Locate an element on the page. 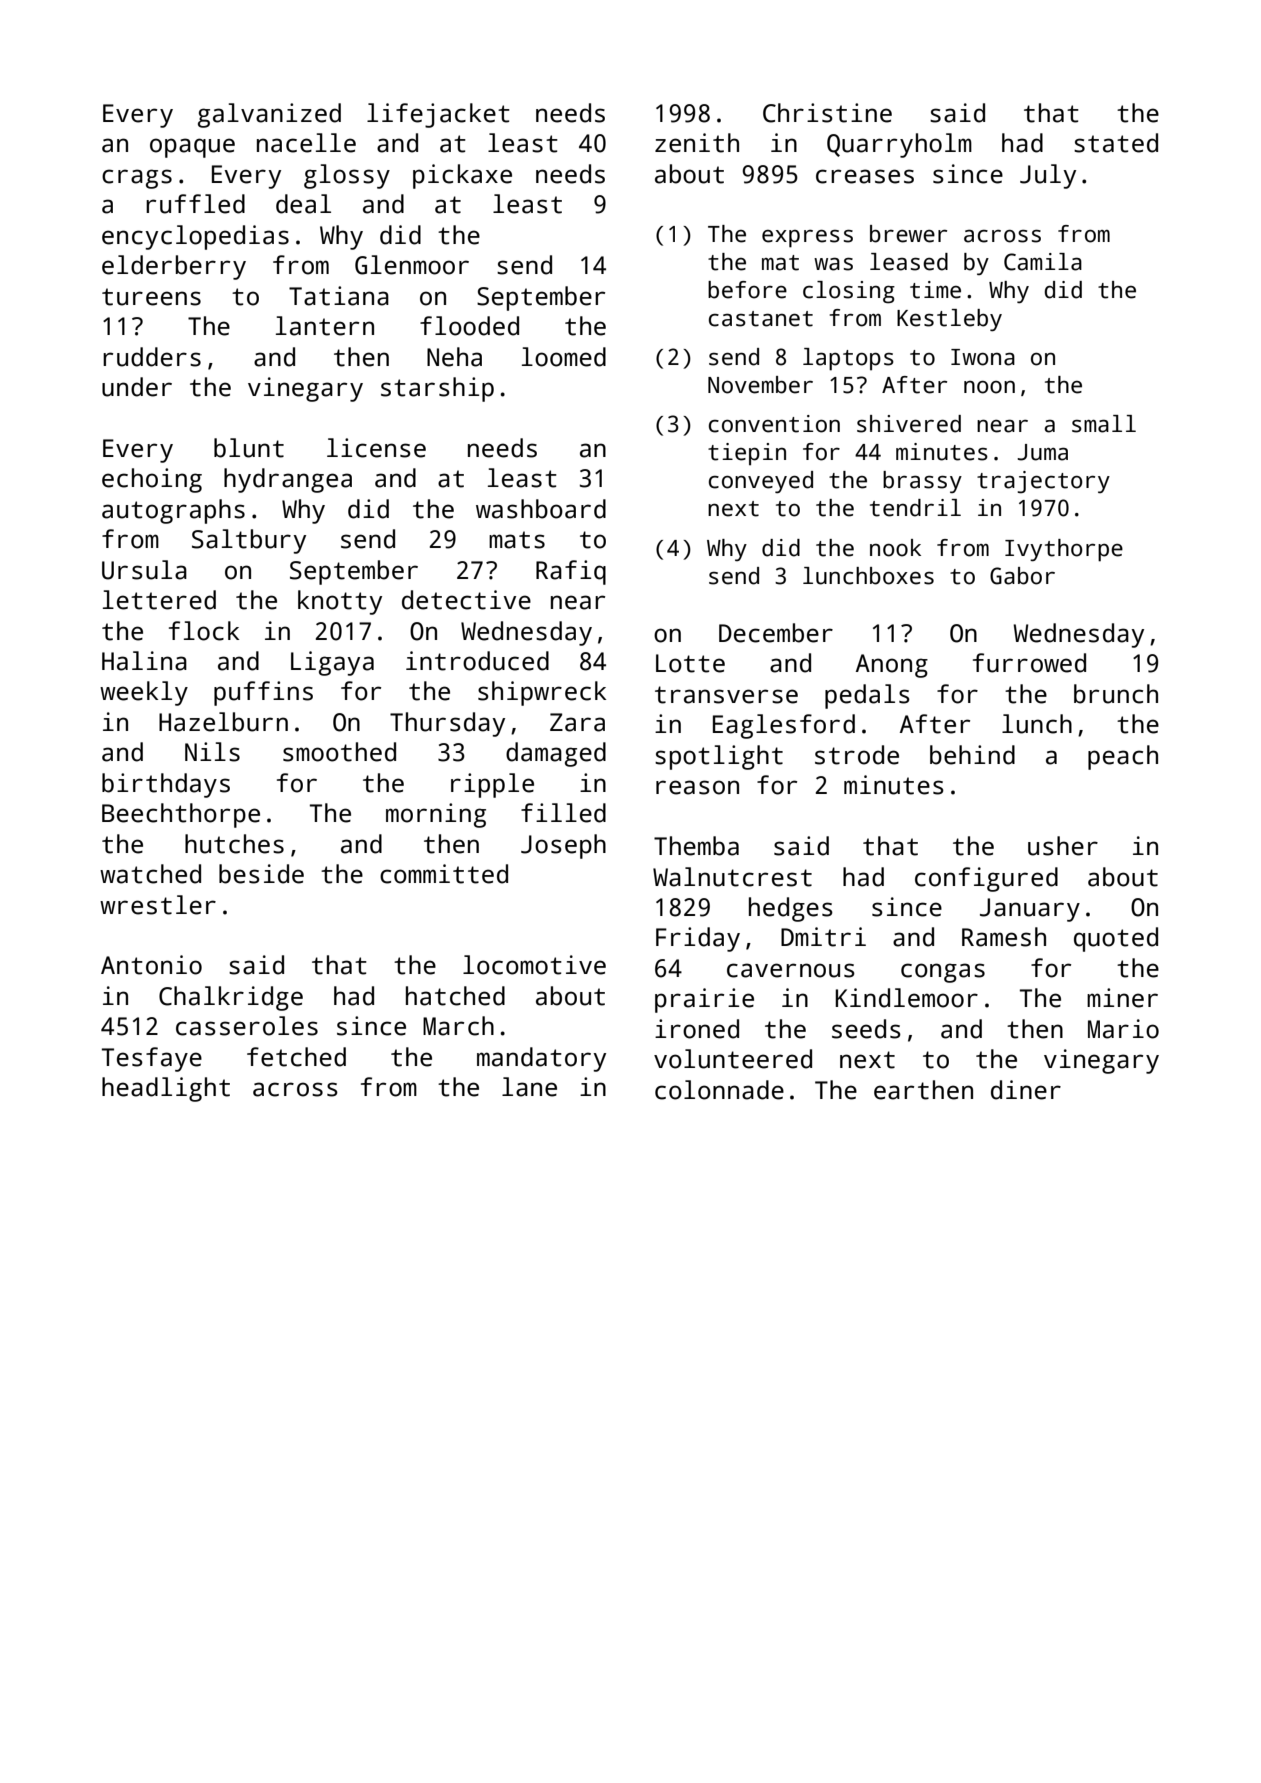  Juma is located at coordinates (1042, 452).
